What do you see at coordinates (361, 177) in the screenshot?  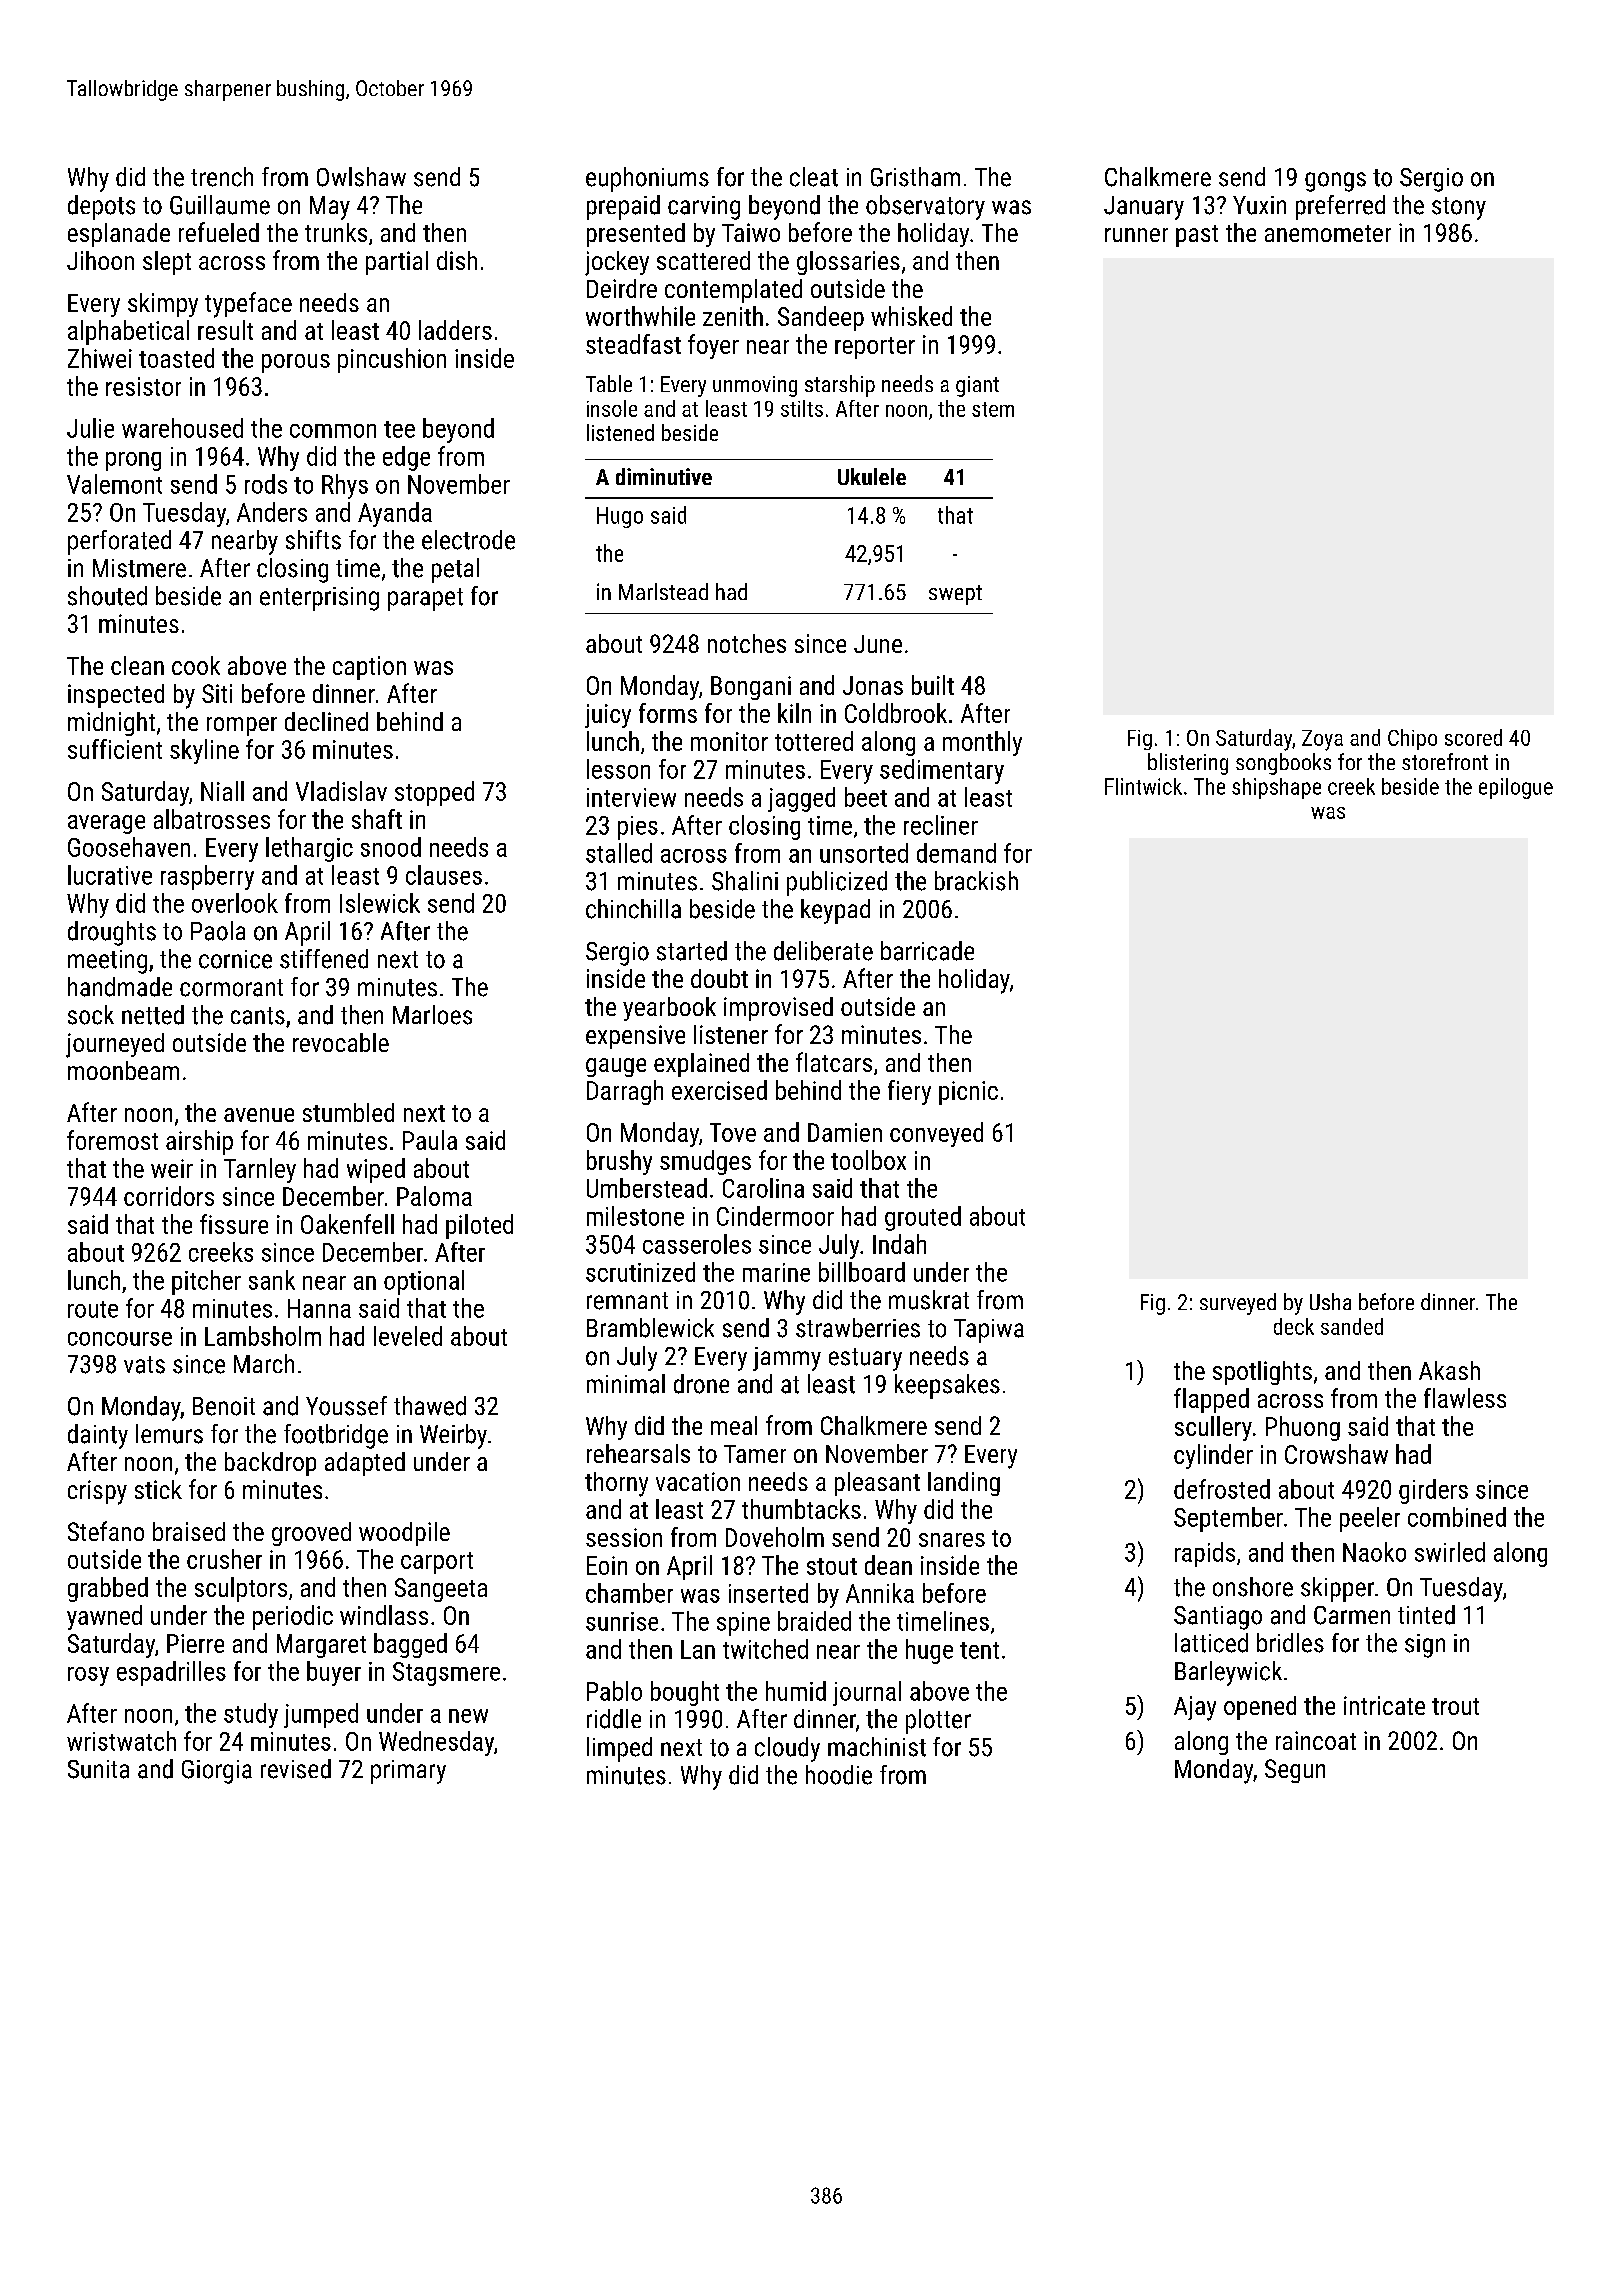 I see `Owlshaw` at bounding box center [361, 177].
